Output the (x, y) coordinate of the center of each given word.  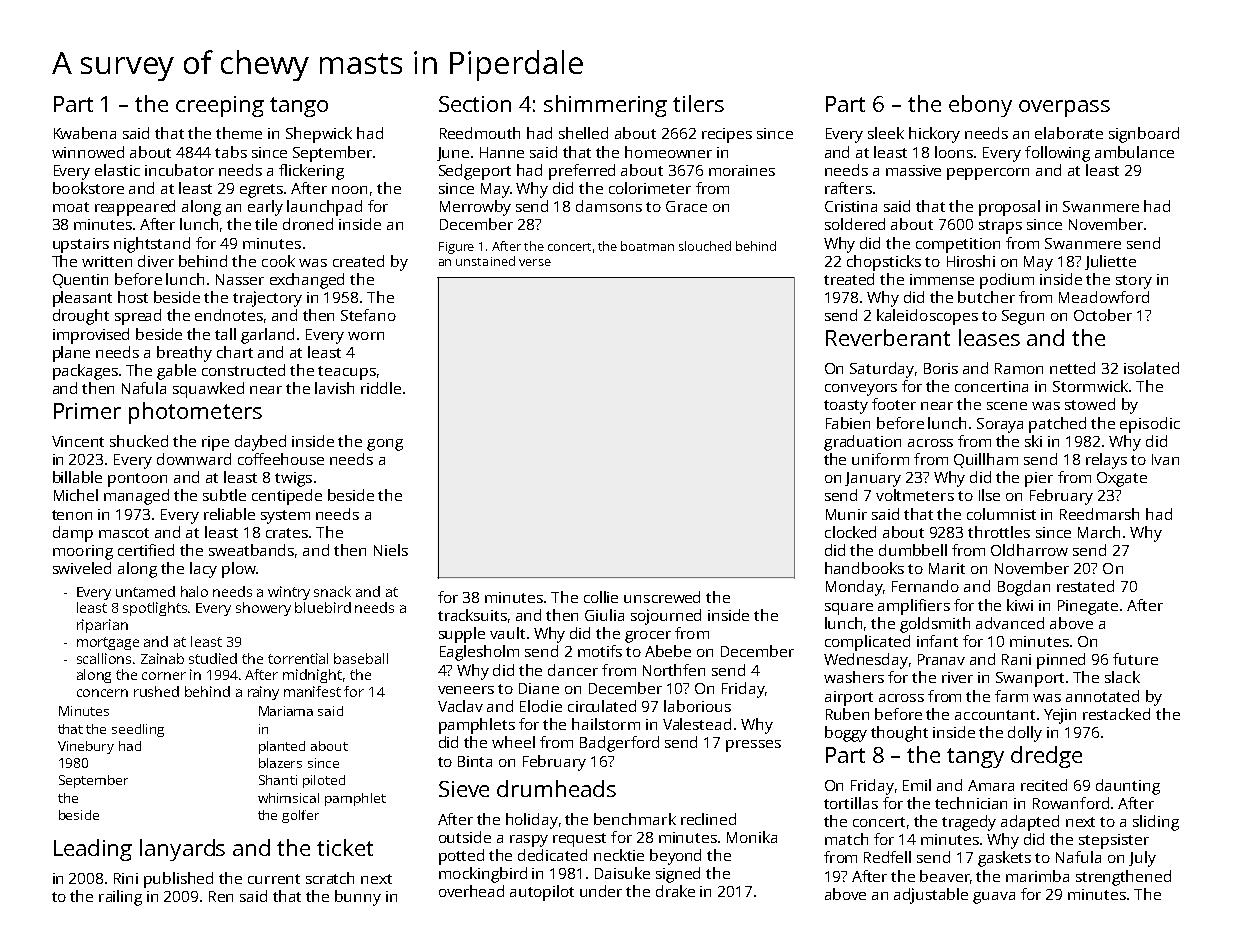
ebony (980, 106)
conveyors (861, 390)
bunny (358, 898)
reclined (708, 819)
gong (385, 445)
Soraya (1000, 425)
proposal (1009, 208)
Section (475, 104)
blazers (280, 763)
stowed (1090, 404)
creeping (220, 106)
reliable (229, 514)
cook (278, 261)
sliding (1156, 823)
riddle (381, 388)
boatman (647, 246)
